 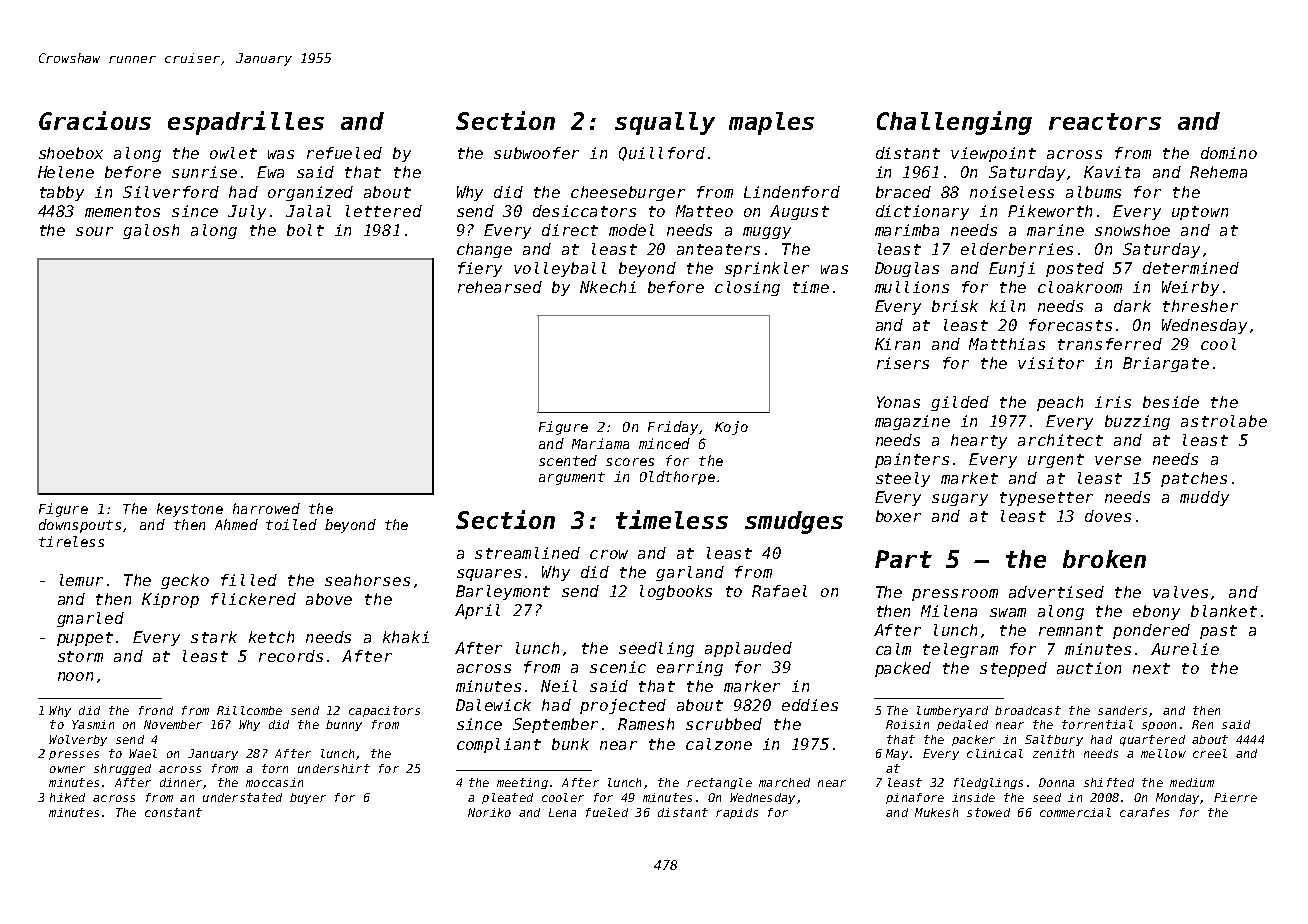 What do you see at coordinates (246, 123) in the page?
I see `espadrilles` at bounding box center [246, 123].
